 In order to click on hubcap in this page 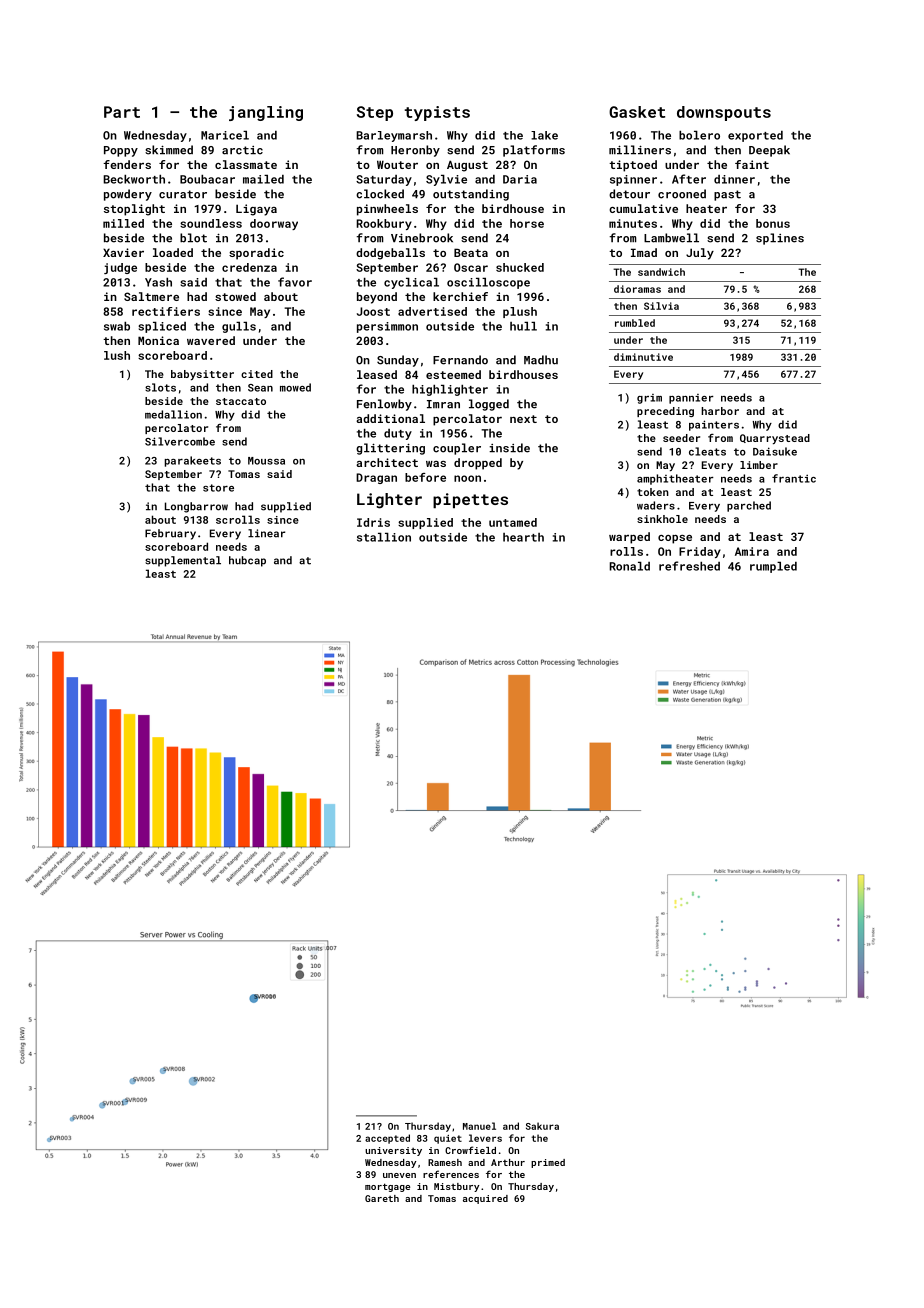, I will do `click(247, 561)`.
